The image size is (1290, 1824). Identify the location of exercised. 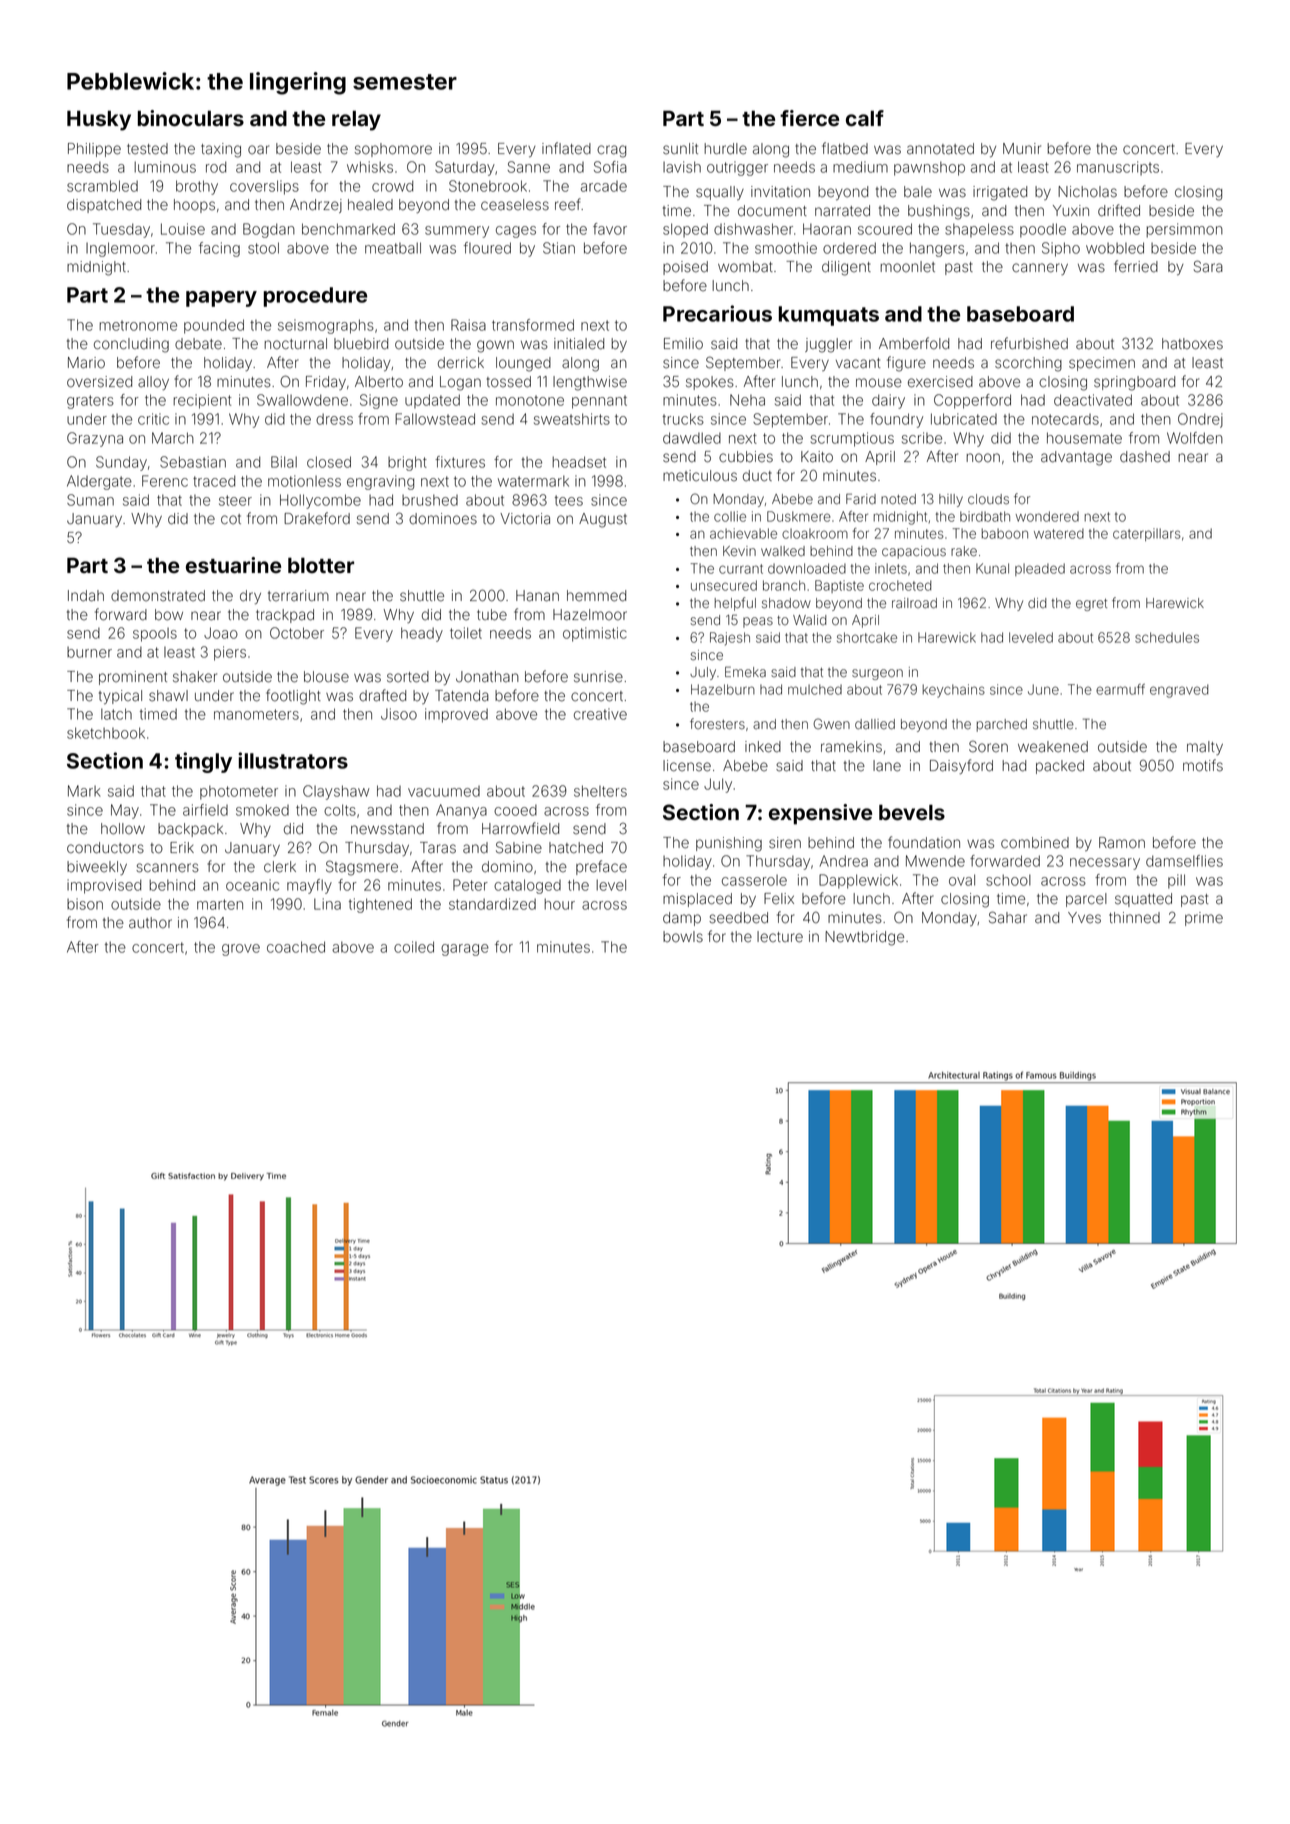
(940, 382).
